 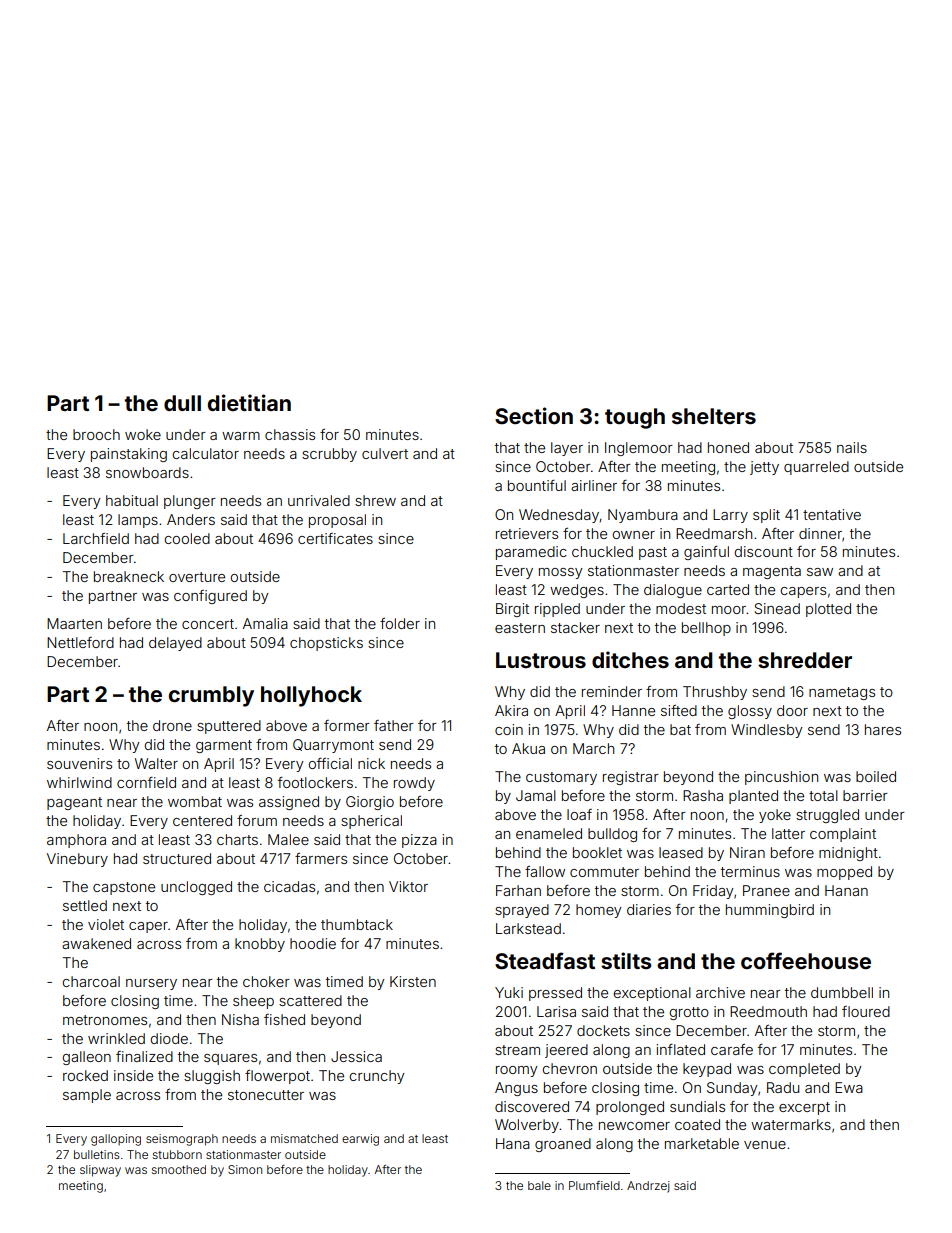 I want to click on slipway, so click(x=100, y=1171).
